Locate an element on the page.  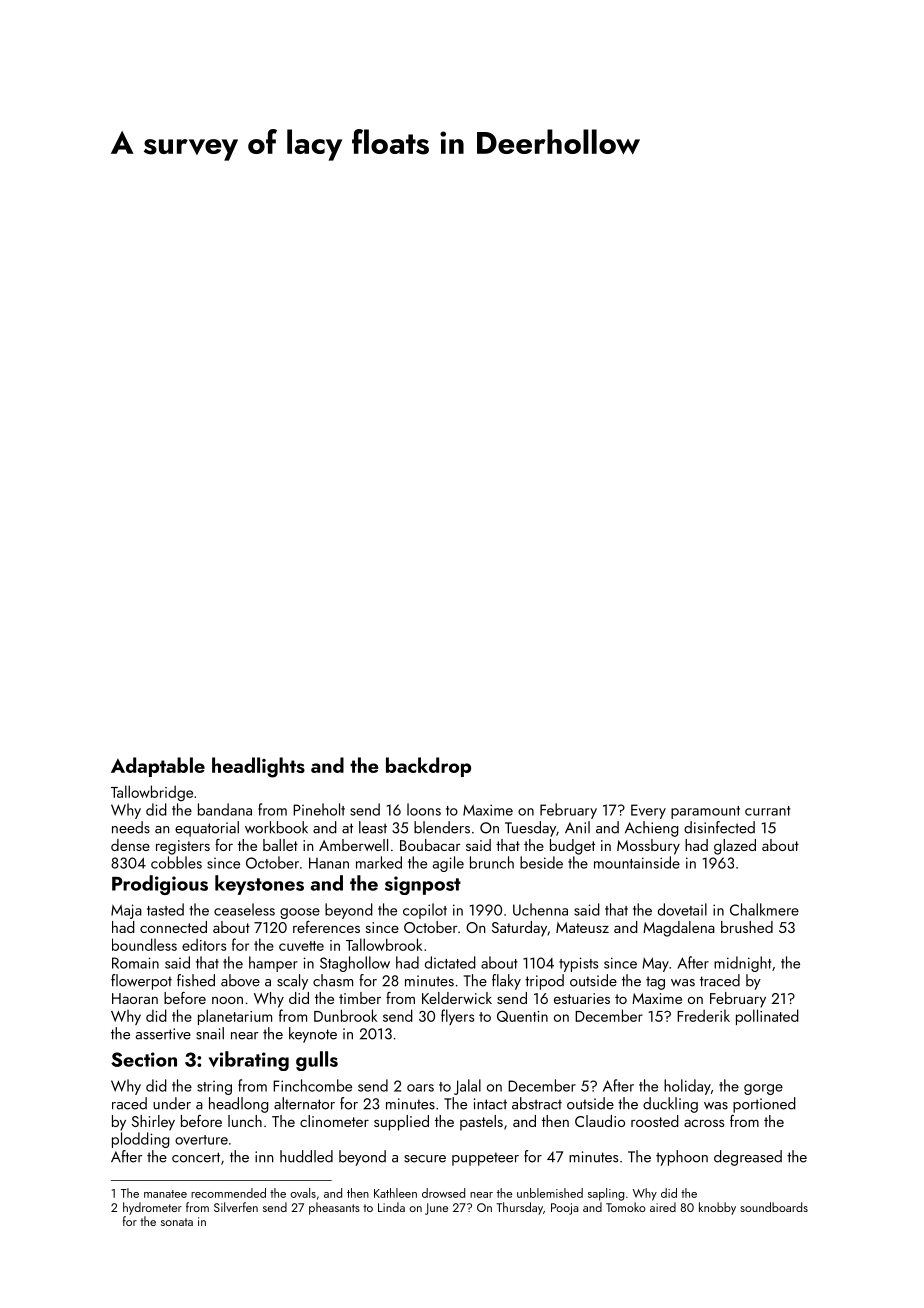
dense is located at coordinates (130, 845).
